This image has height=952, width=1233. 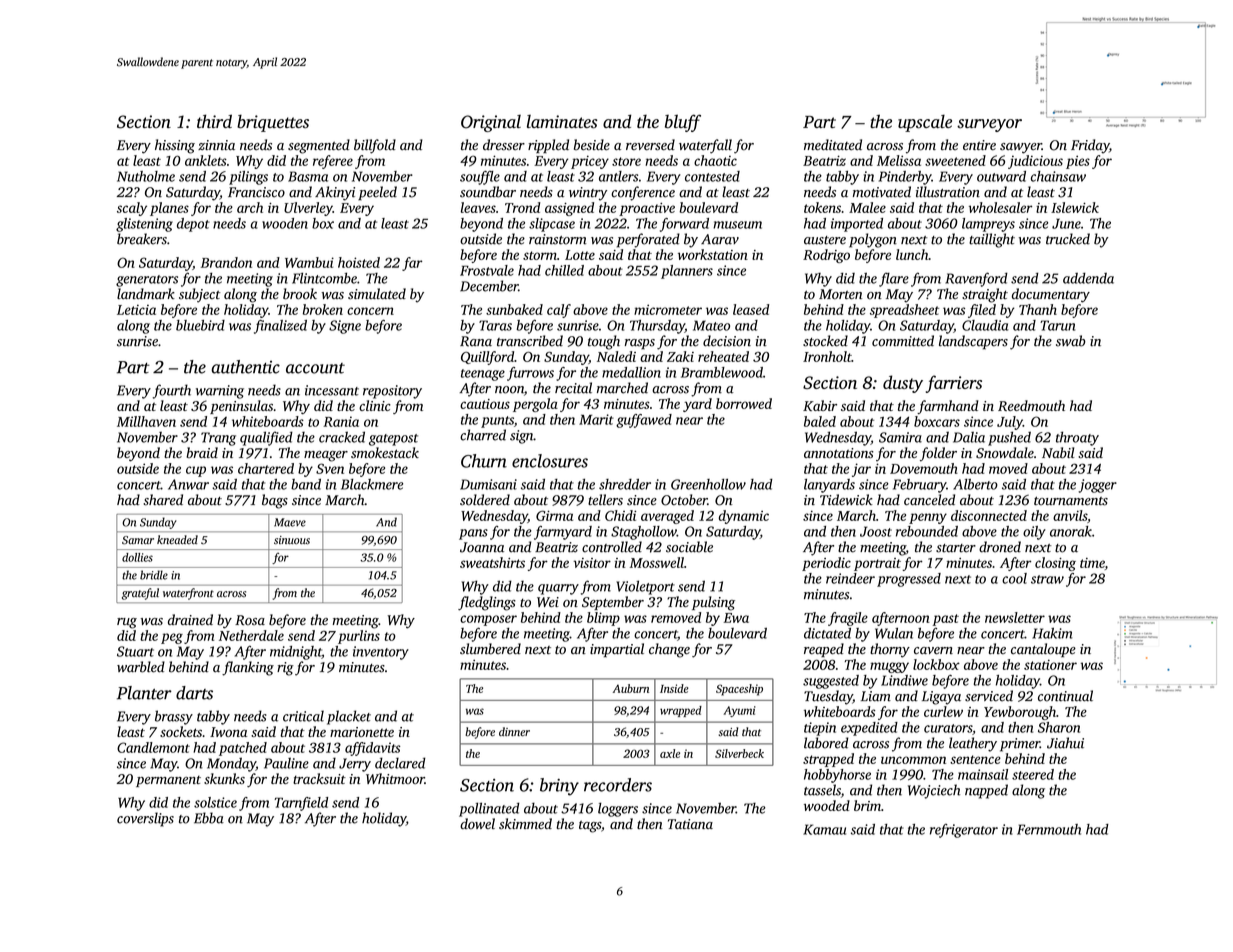 What do you see at coordinates (562, 122) in the image?
I see `laminates` at bounding box center [562, 122].
